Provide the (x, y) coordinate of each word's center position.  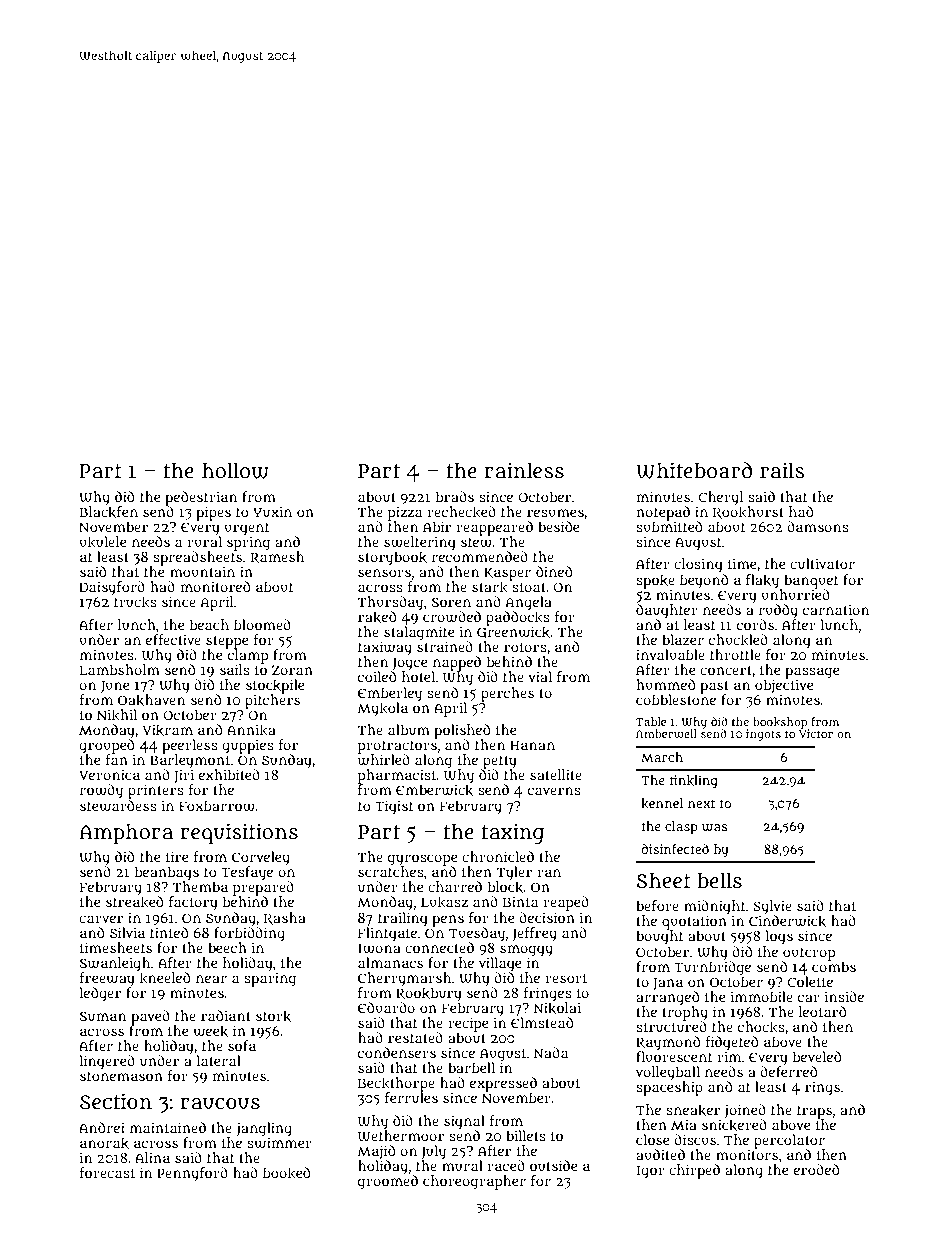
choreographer (474, 1182)
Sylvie (772, 907)
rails (782, 470)
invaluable (670, 654)
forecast (107, 1172)
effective (173, 639)
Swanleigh (115, 964)
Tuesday (477, 934)
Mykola (382, 709)
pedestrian (201, 498)
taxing (513, 833)
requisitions (239, 833)
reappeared (494, 528)
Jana (668, 984)
